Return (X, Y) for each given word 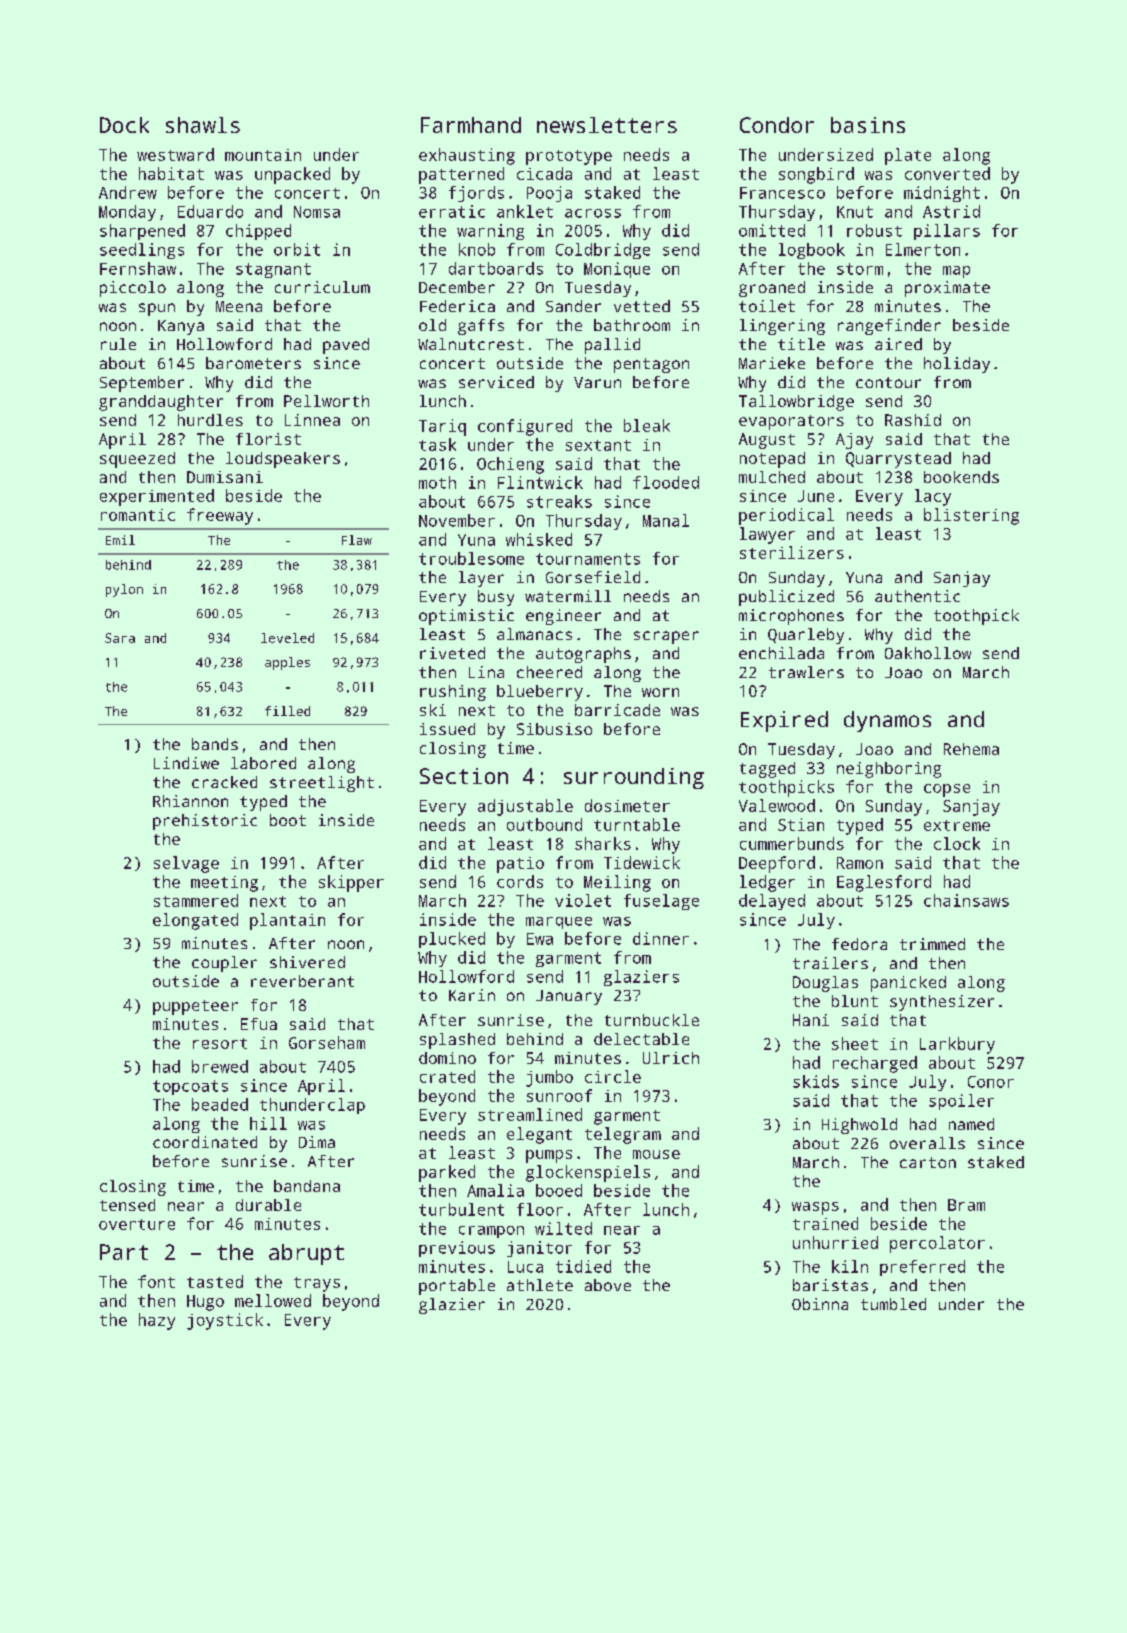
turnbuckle (652, 1020)
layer (481, 579)
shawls (203, 125)
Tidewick (642, 862)
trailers (830, 963)
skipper (351, 883)
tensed (127, 1205)
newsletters (607, 125)
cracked (224, 782)
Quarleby (806, 636)
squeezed (137, 460)
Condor (777, 125)
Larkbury (957, 1045)
